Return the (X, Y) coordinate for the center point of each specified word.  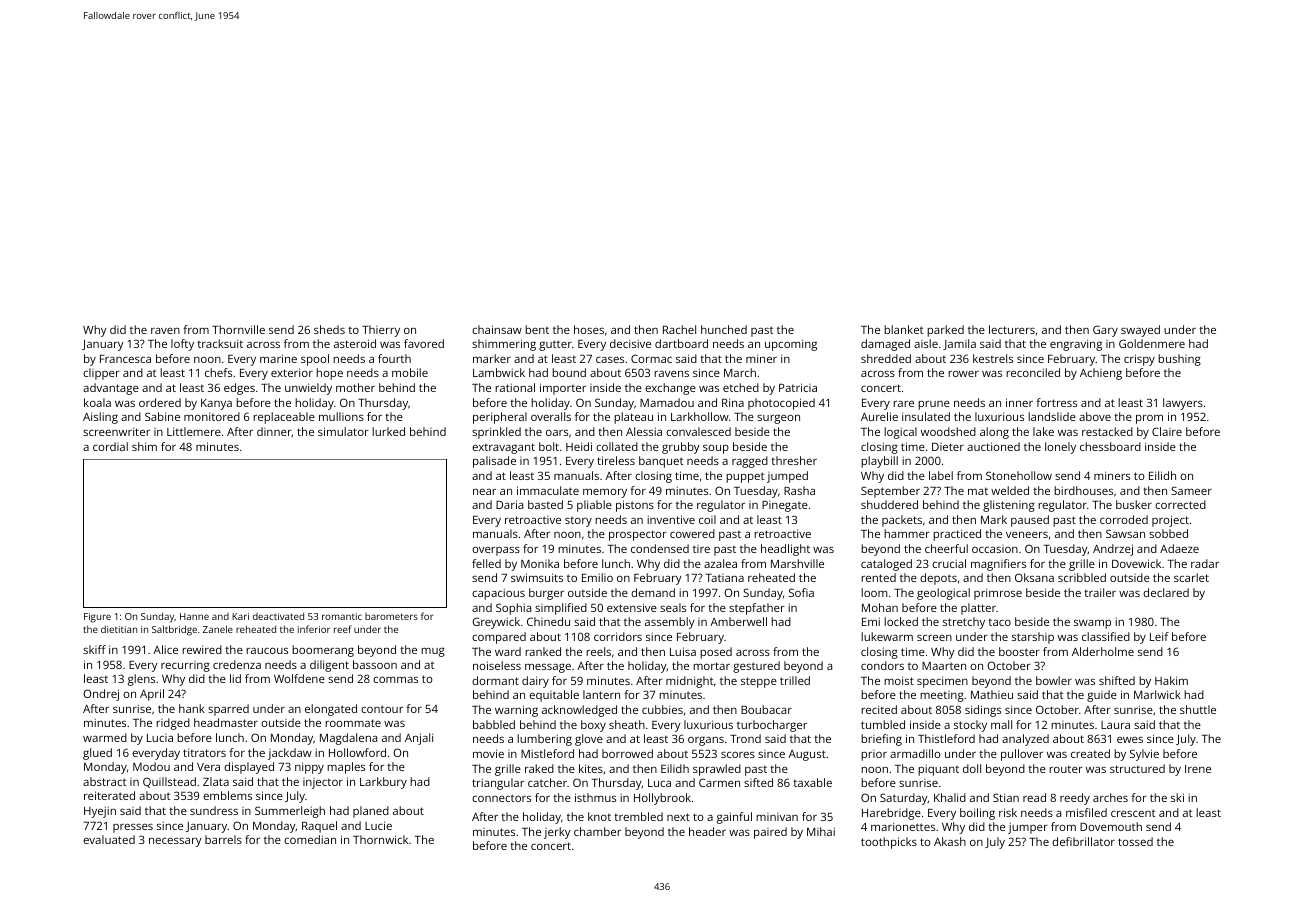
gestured (756, 667)
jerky (557, 833)
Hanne (194, 616)
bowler (1054, 680)
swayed (1140, 331)
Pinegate (785, 506)
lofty (182, 345)
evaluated (109, 839)
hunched (724, 329)
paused (1030, 521)
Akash (950, 841)
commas (395, 679)
